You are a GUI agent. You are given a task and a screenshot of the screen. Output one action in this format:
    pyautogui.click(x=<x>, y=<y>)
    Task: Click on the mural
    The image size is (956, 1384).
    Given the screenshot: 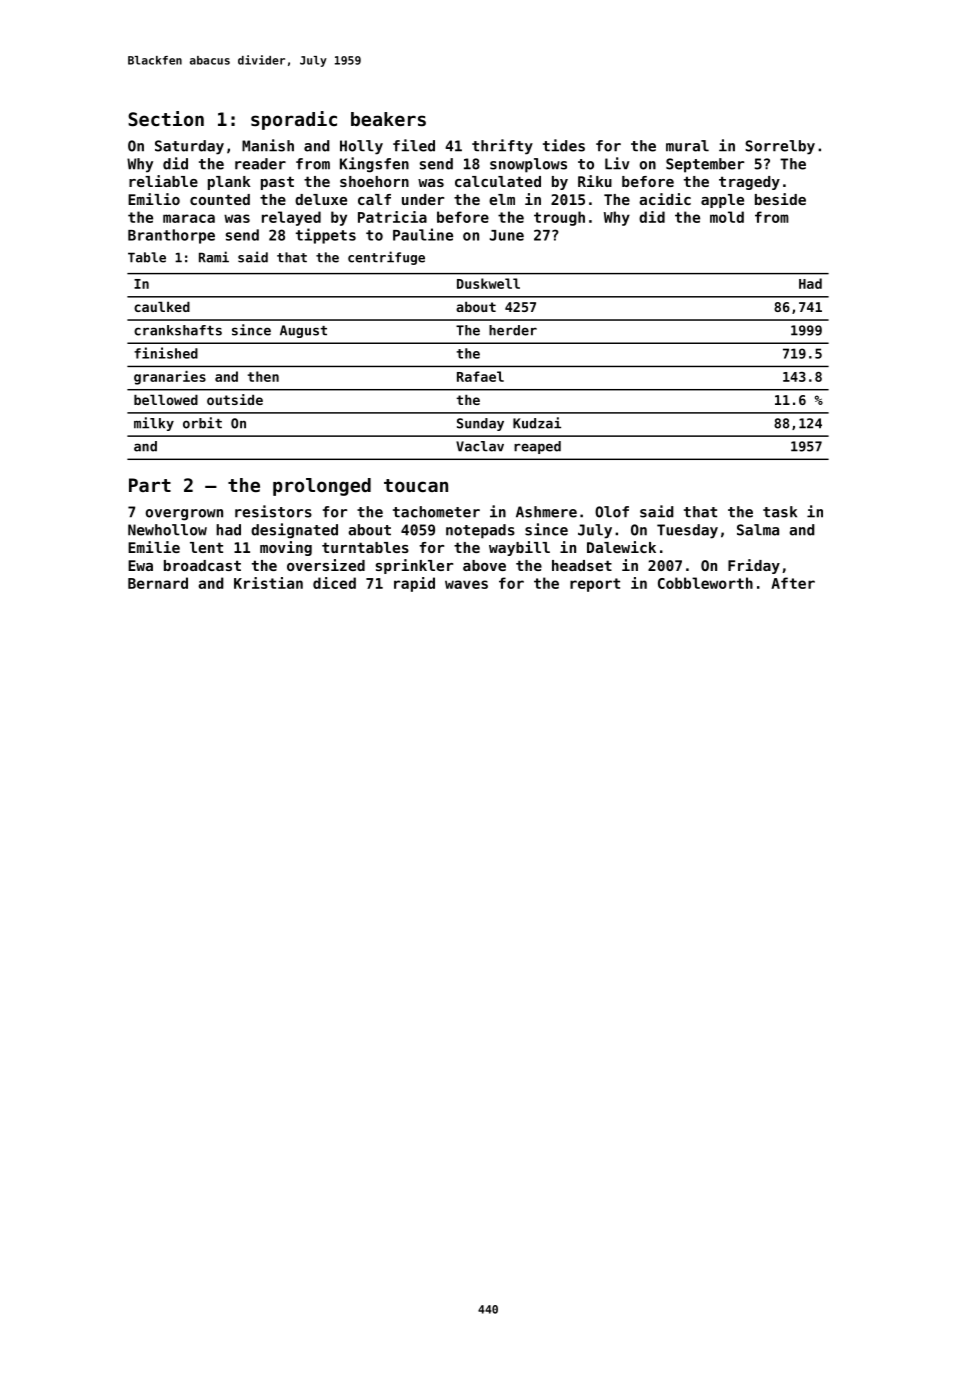 What is the action you would take?
    pyautogui.click(x=687, y=146)
